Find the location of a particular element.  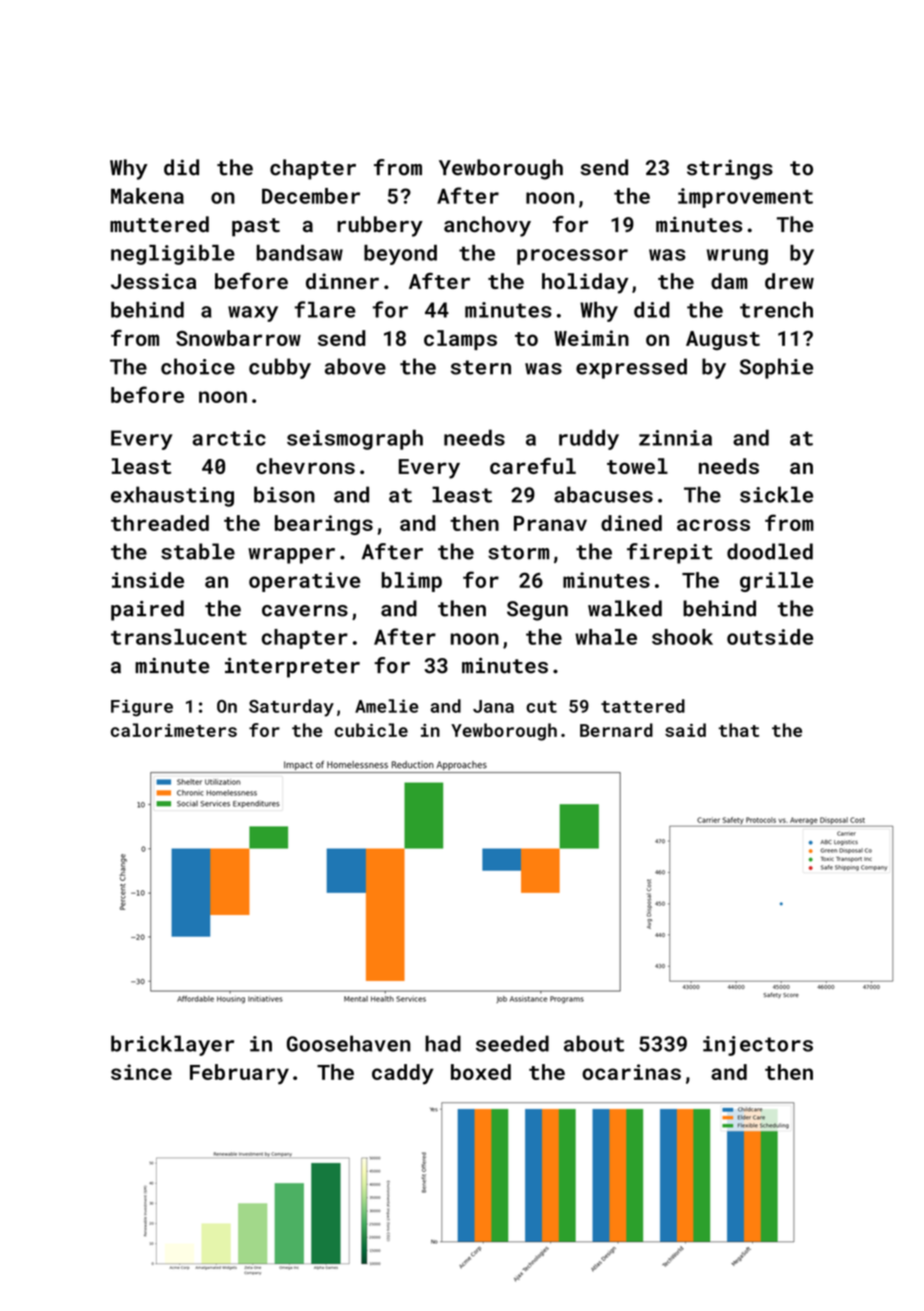

Makena is located at coordinates (147, 196).
